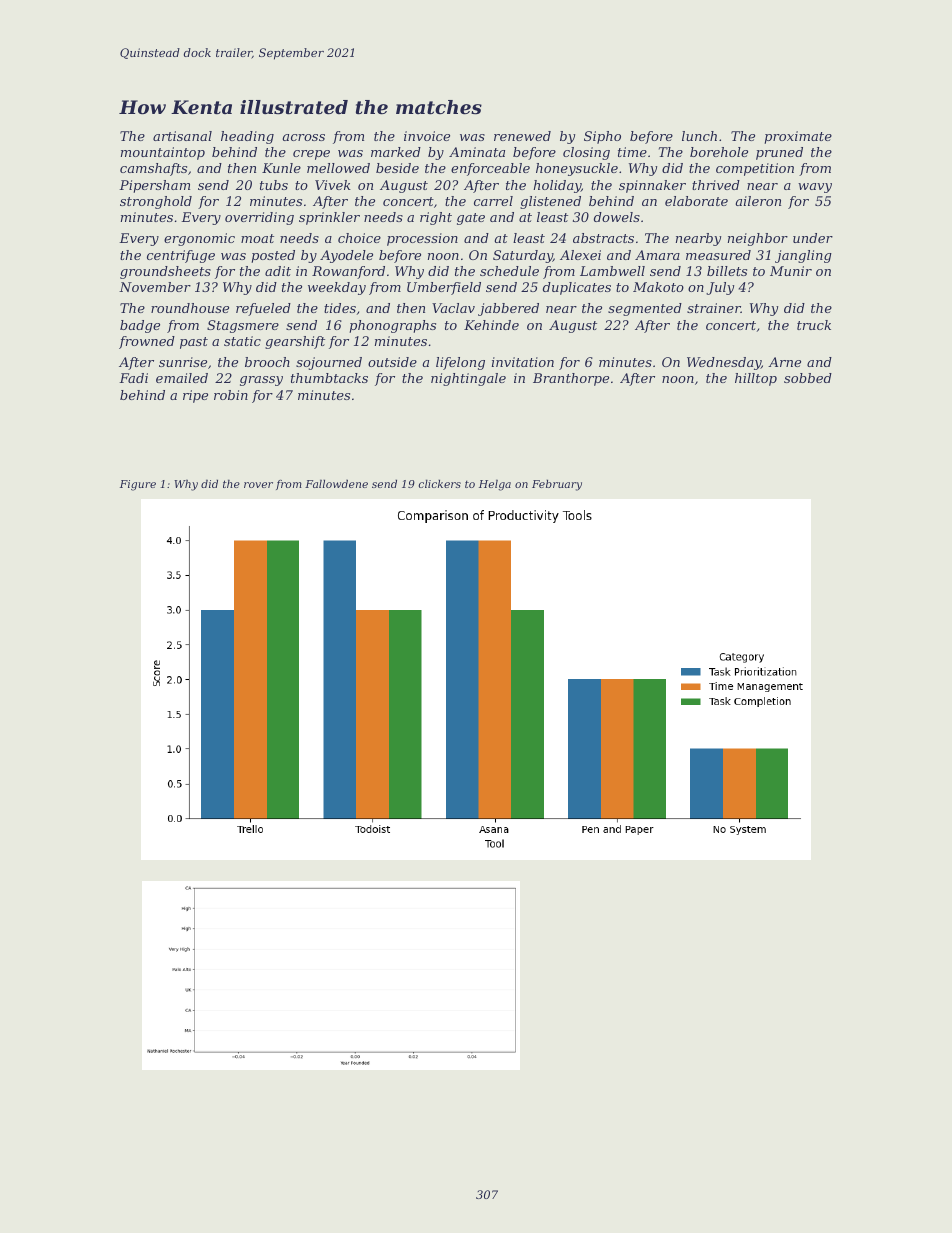  I want to click on hilltop, so click(756, 379).
